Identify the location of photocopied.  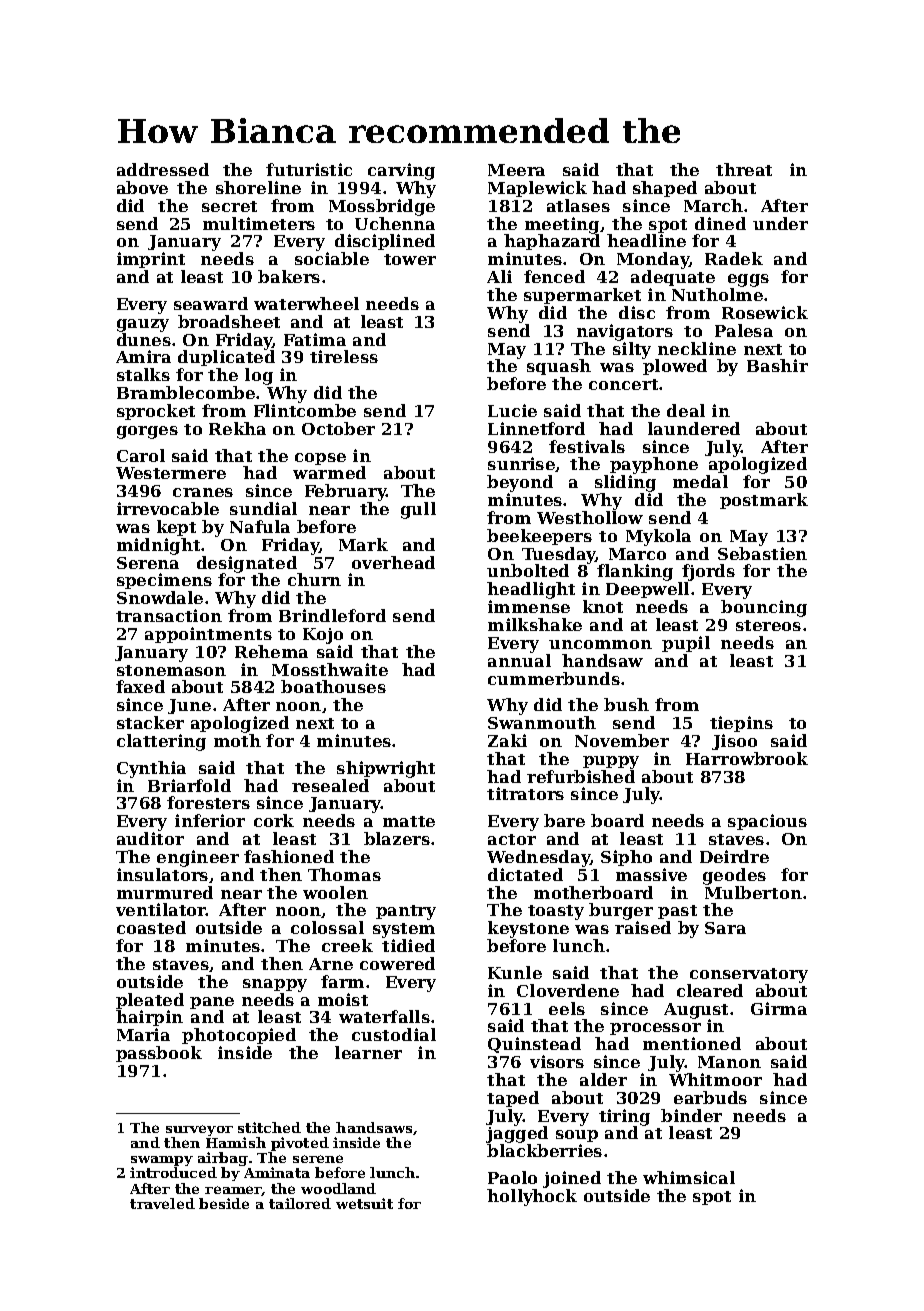
(239, 1036).
